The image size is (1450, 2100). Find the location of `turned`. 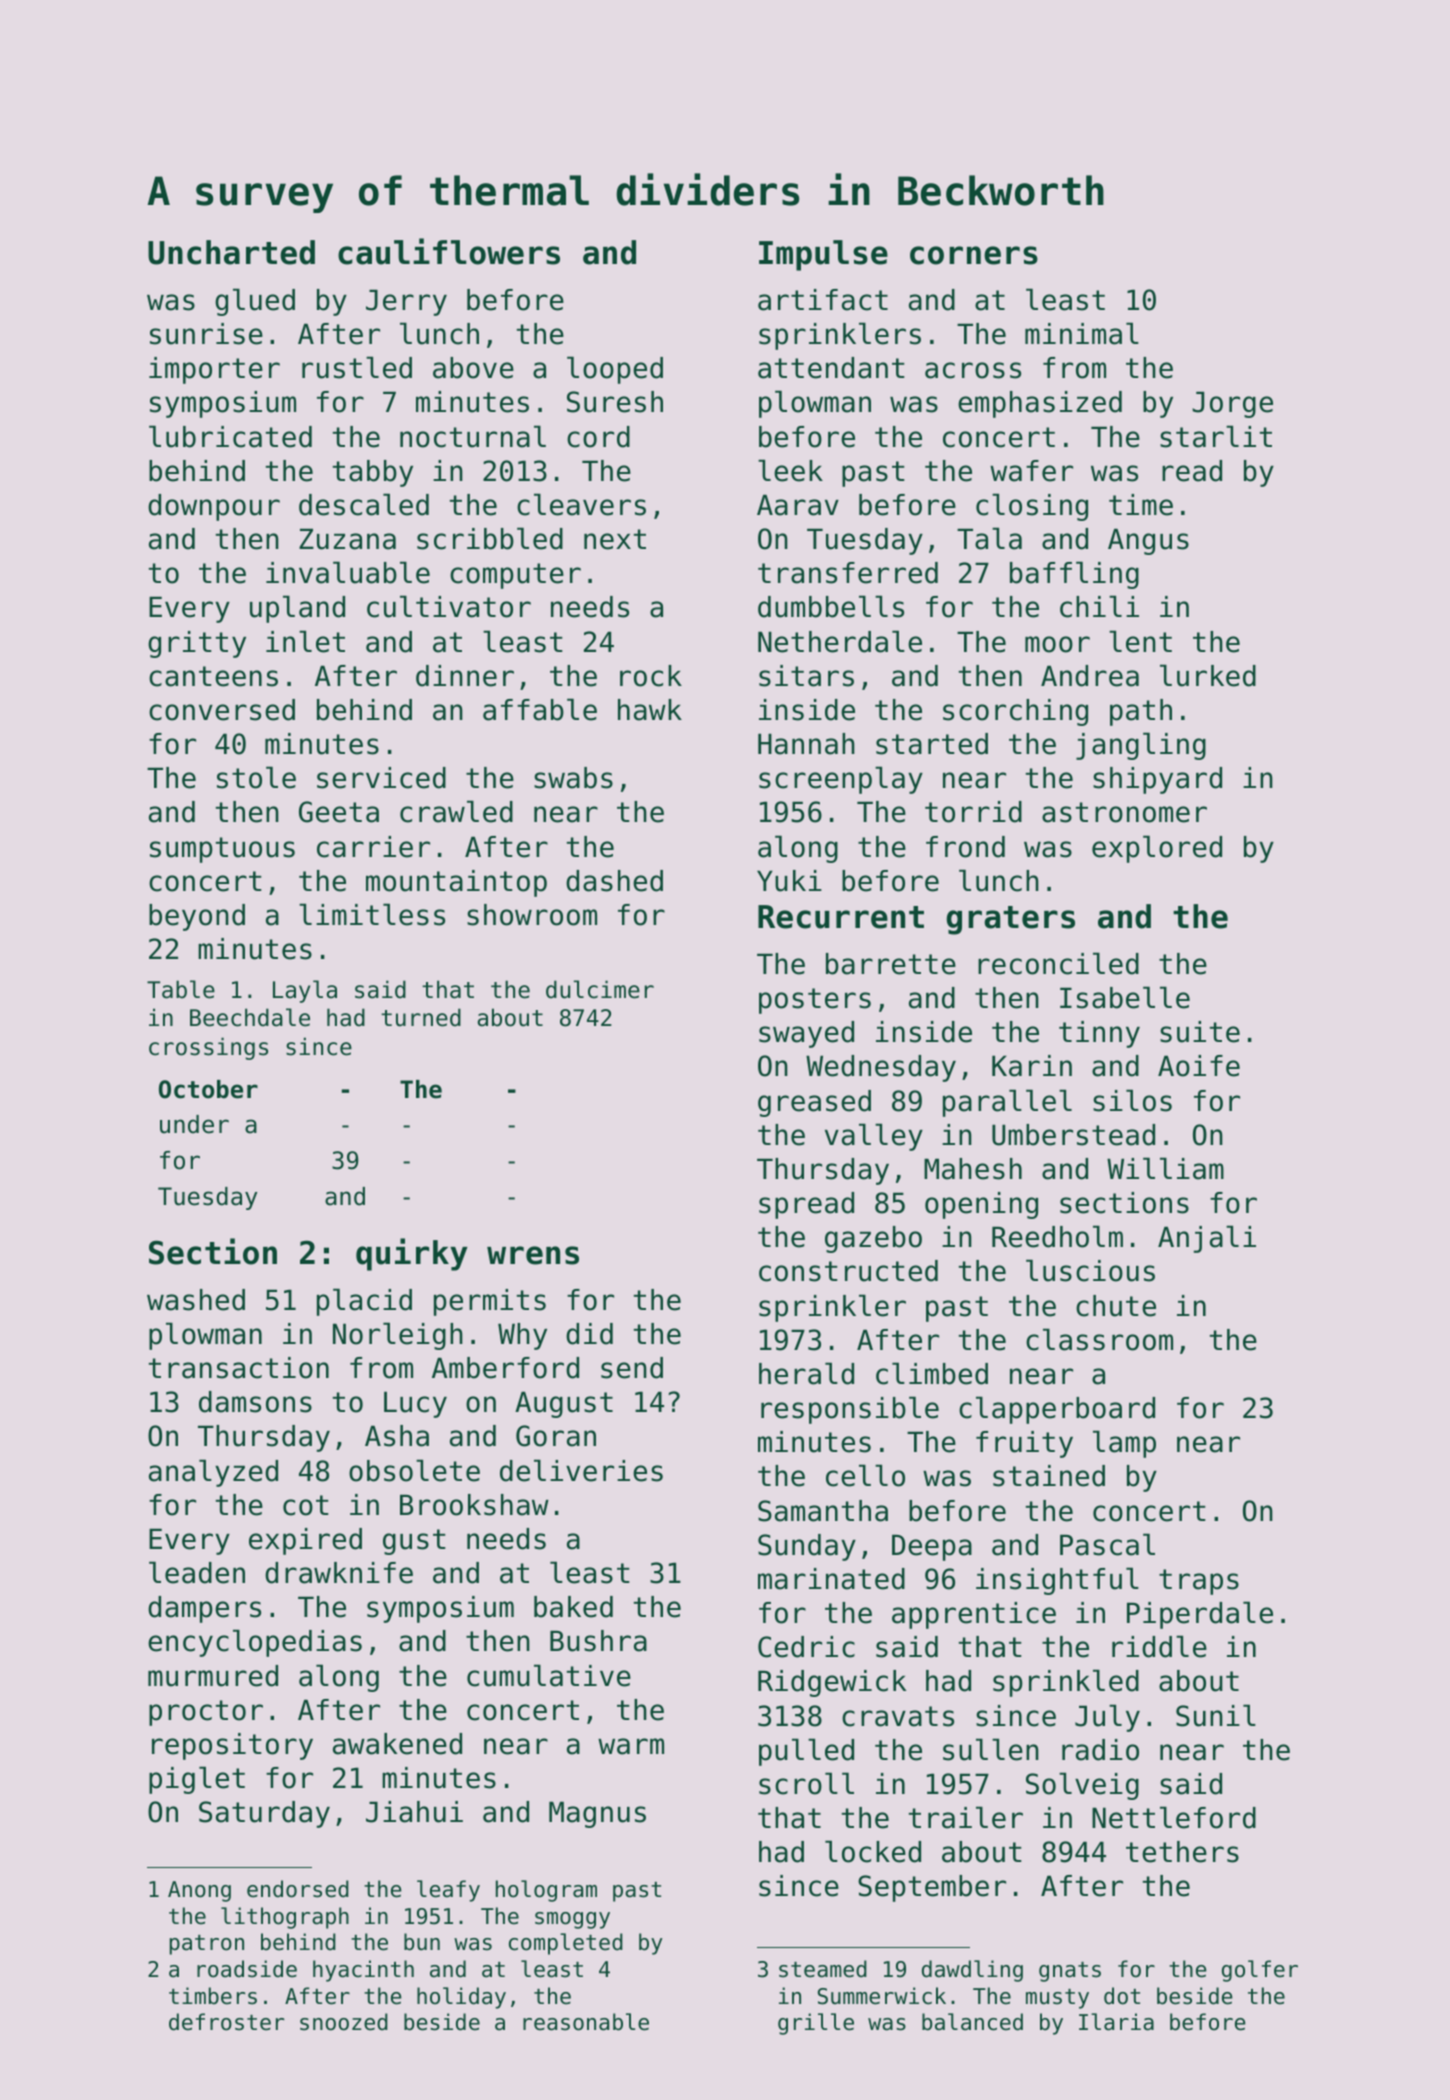

turned is located at coordinates (421, 1017).
